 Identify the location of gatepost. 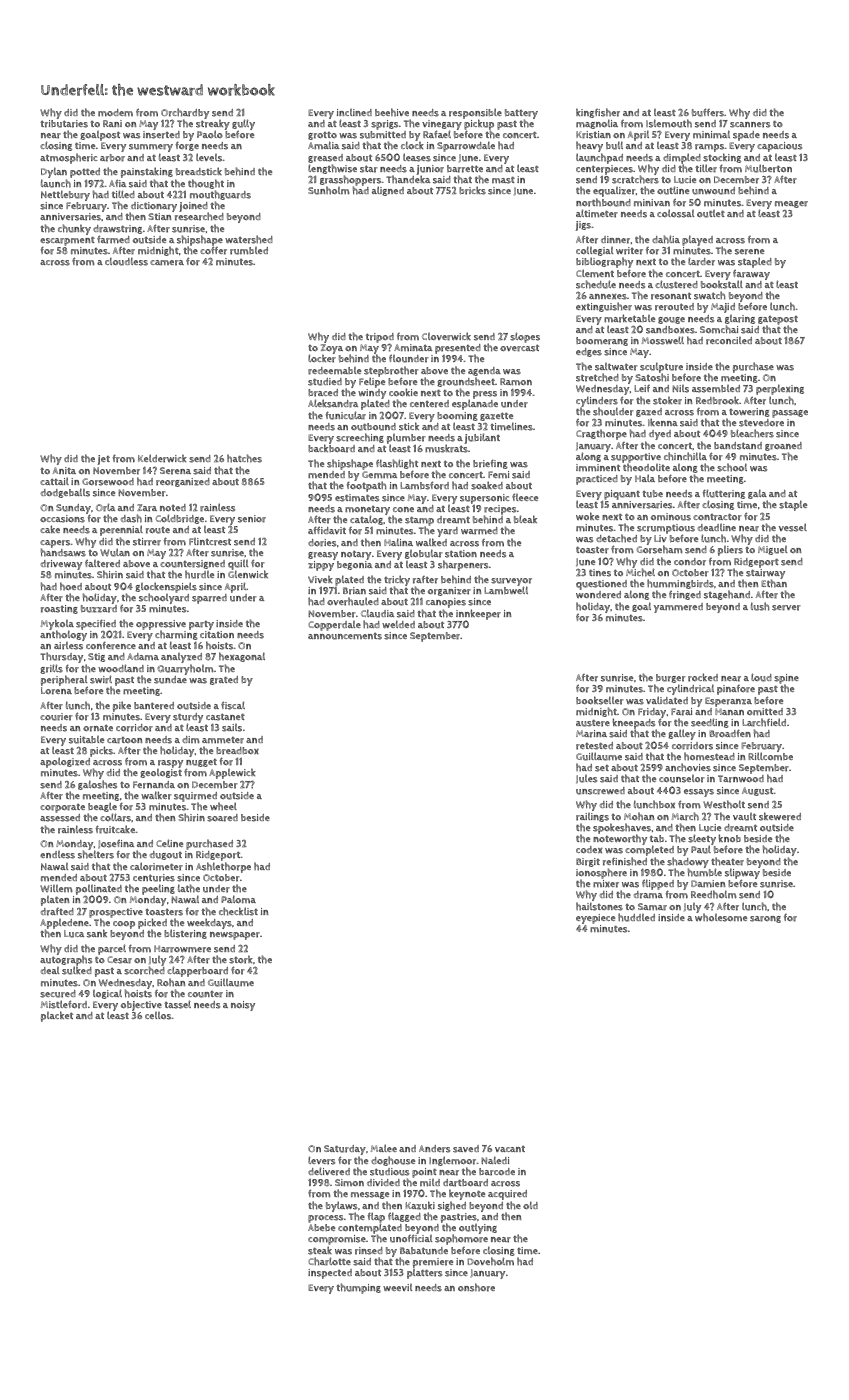
(778, 320).
